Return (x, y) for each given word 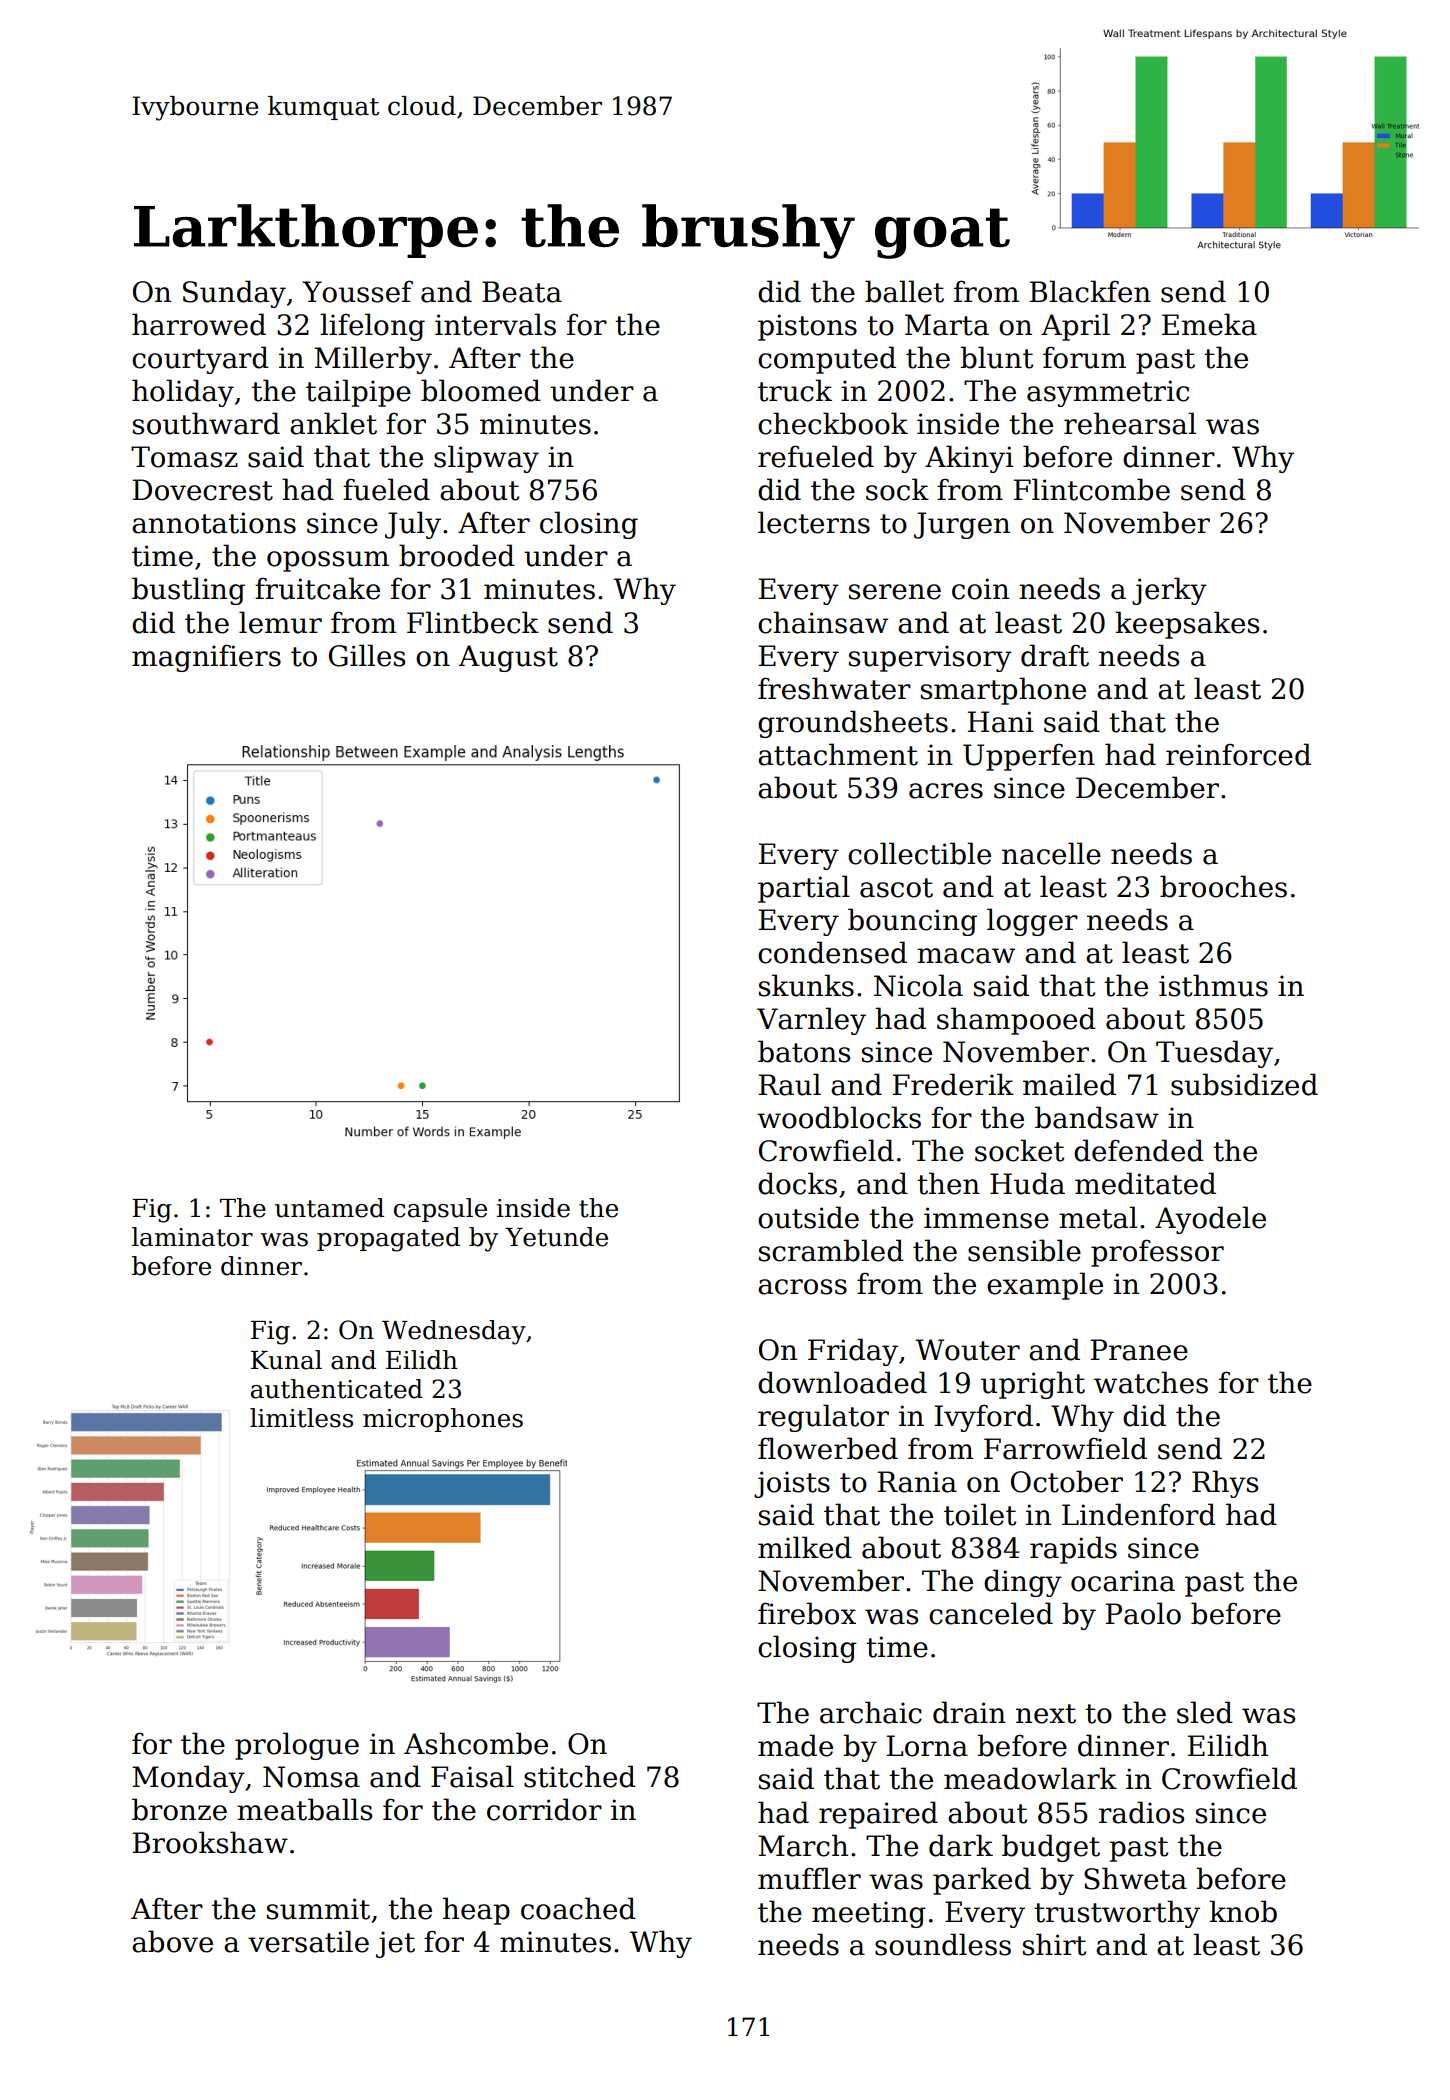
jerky (1169, 591)
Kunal (286, 1360)
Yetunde (556, 1237)
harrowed (199, 324)
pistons (807, 327)
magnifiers (206, 658)
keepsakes (1187, 625)
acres (946, 791)
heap (476, 1911)
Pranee (1139, 1350)
